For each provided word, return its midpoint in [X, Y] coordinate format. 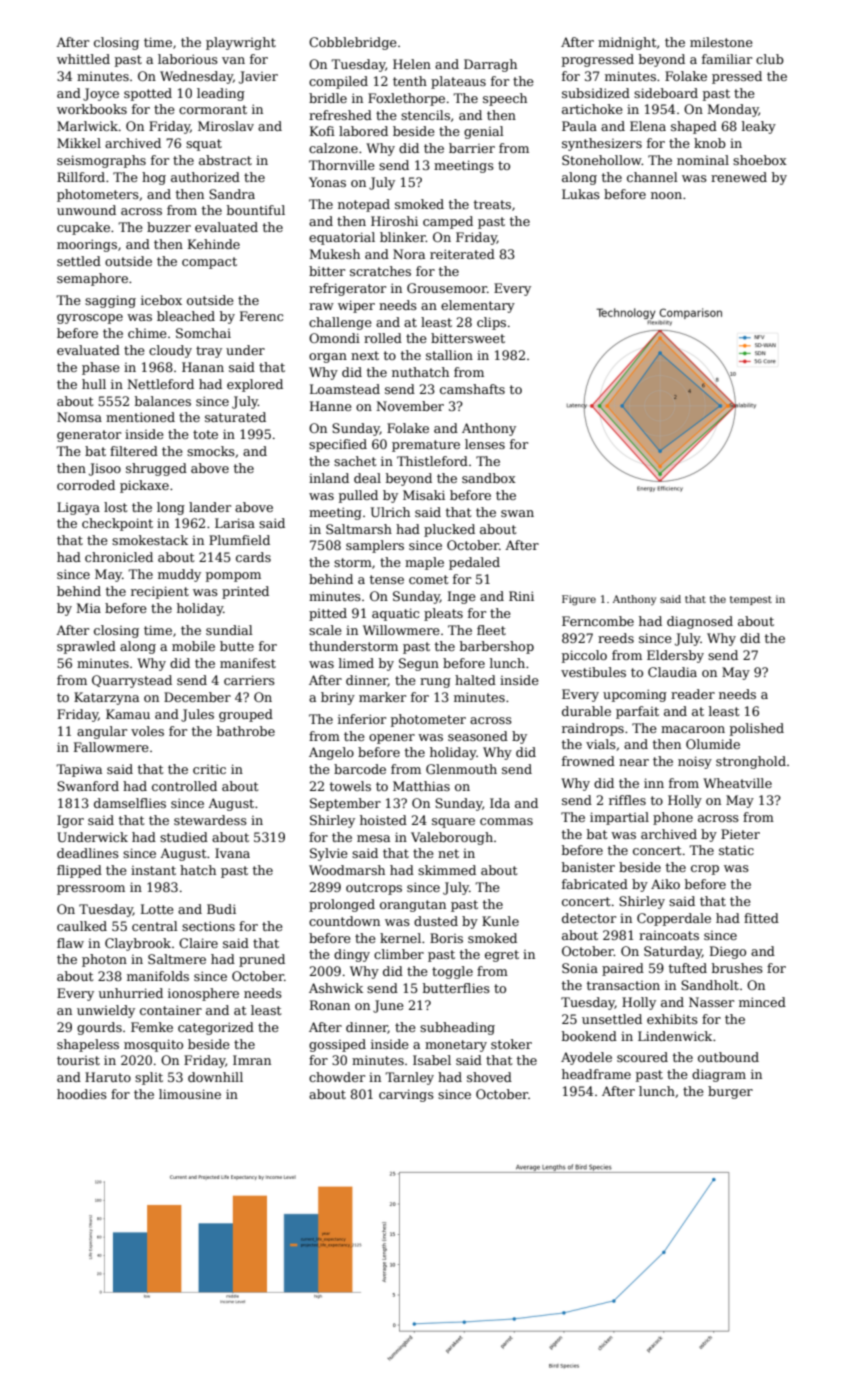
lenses [485, 444]
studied [184, 837]
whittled [83, 59]
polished [757, 729]
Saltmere [177, 959]
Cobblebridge [353, 43]
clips [491, 323]
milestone [721, 42]
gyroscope [90, 319]
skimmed [447, 870]
